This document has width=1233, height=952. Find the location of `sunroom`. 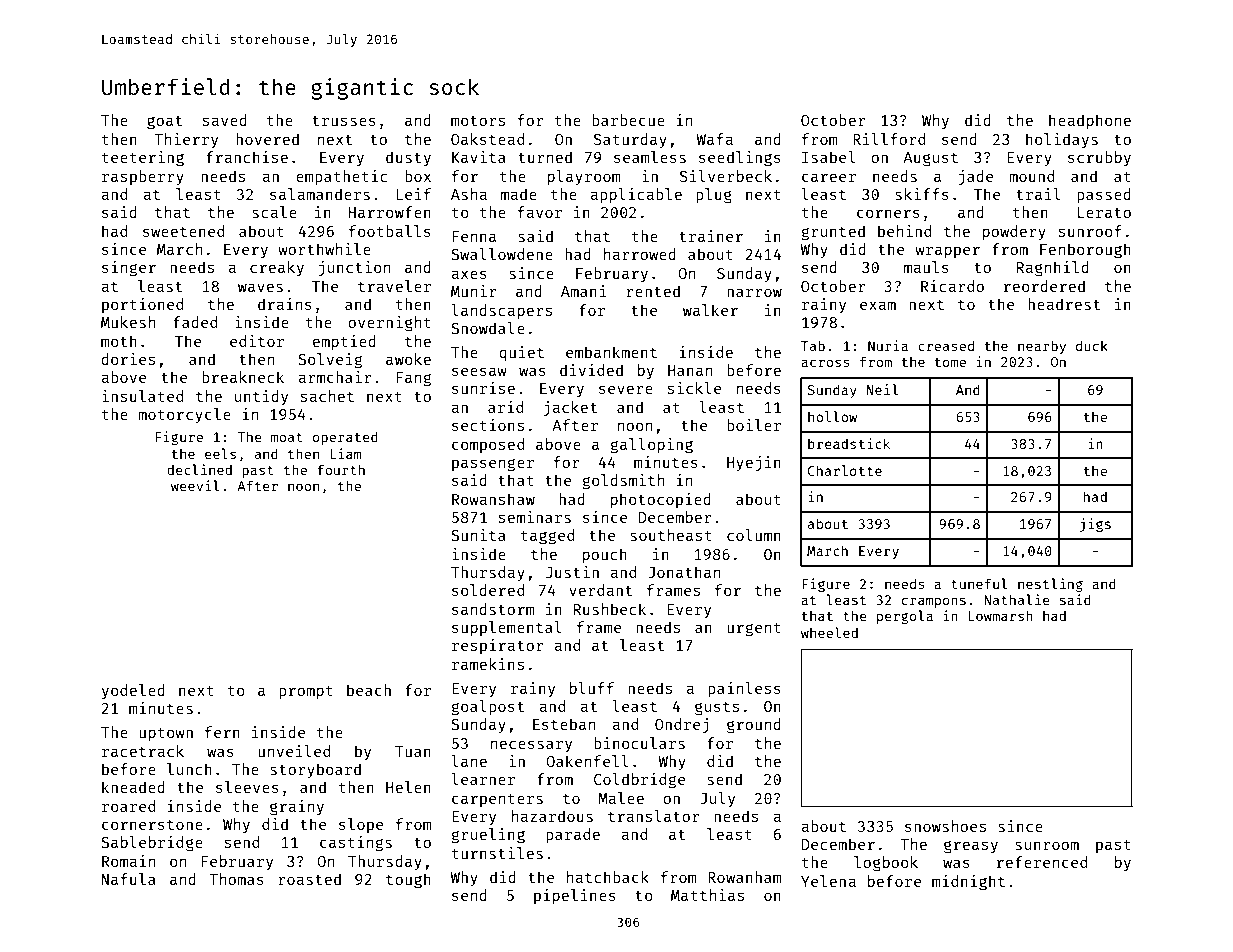

sunroom is located at coordinates (1047, 845).
